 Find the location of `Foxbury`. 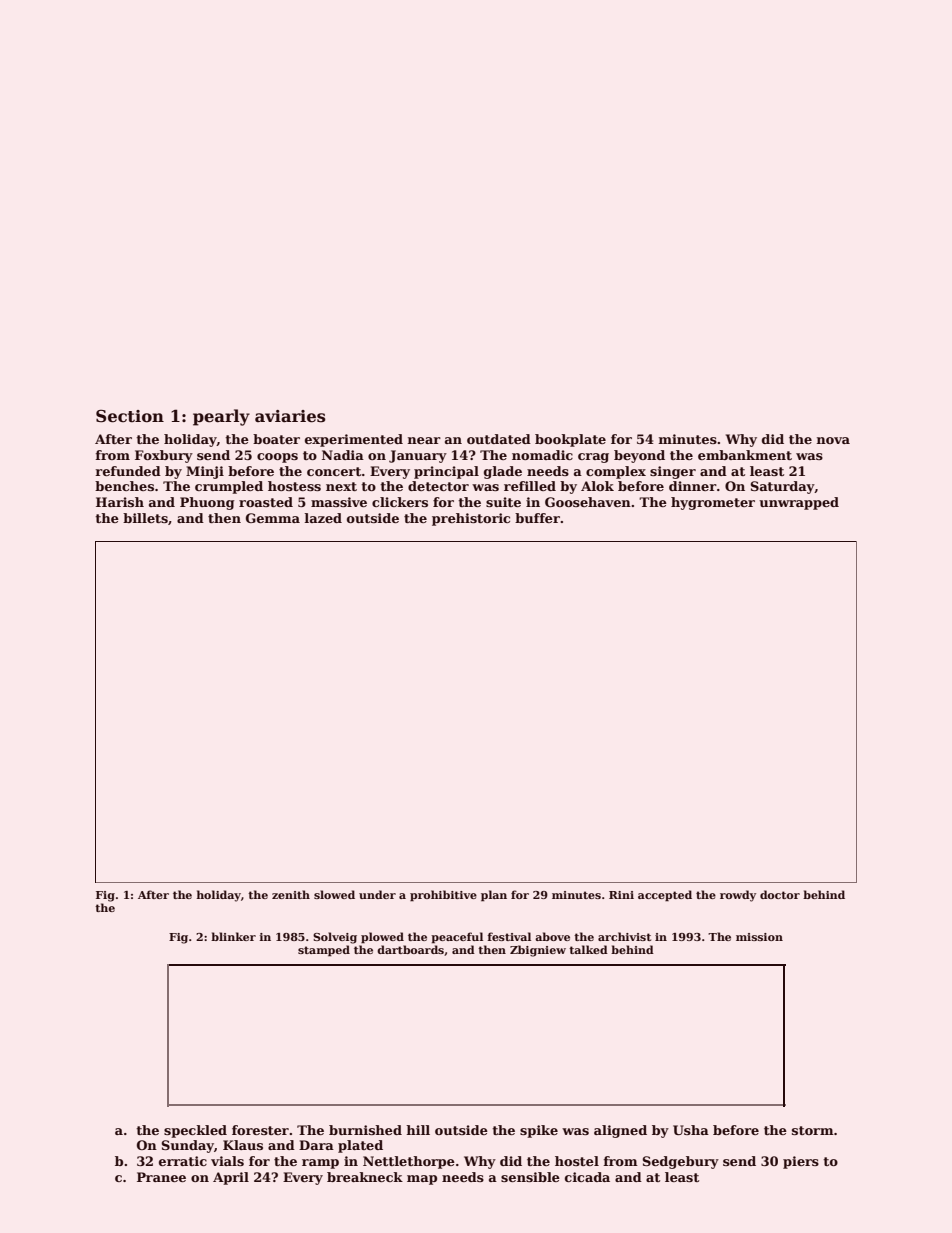

Foxbury is located at coordinates (164, 456).
